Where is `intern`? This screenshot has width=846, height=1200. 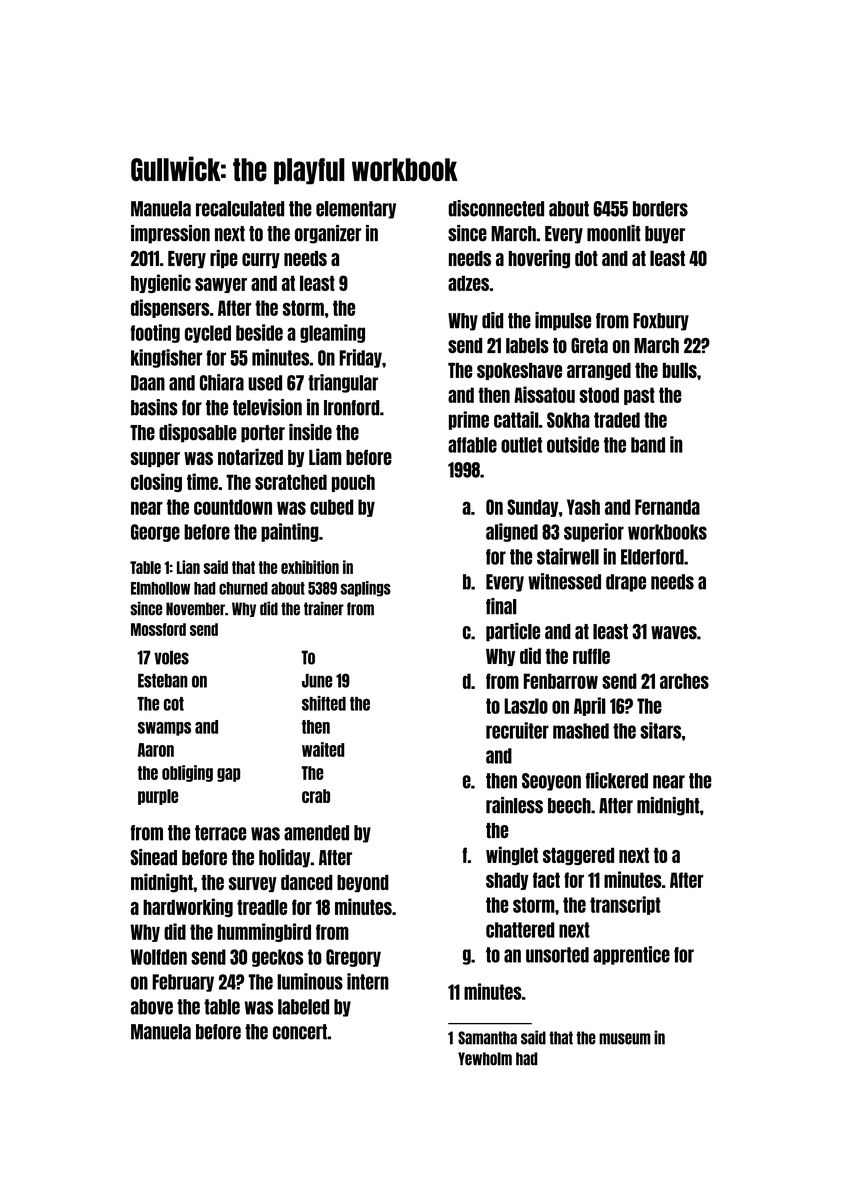 intern is located at coordinates (368, 981).
